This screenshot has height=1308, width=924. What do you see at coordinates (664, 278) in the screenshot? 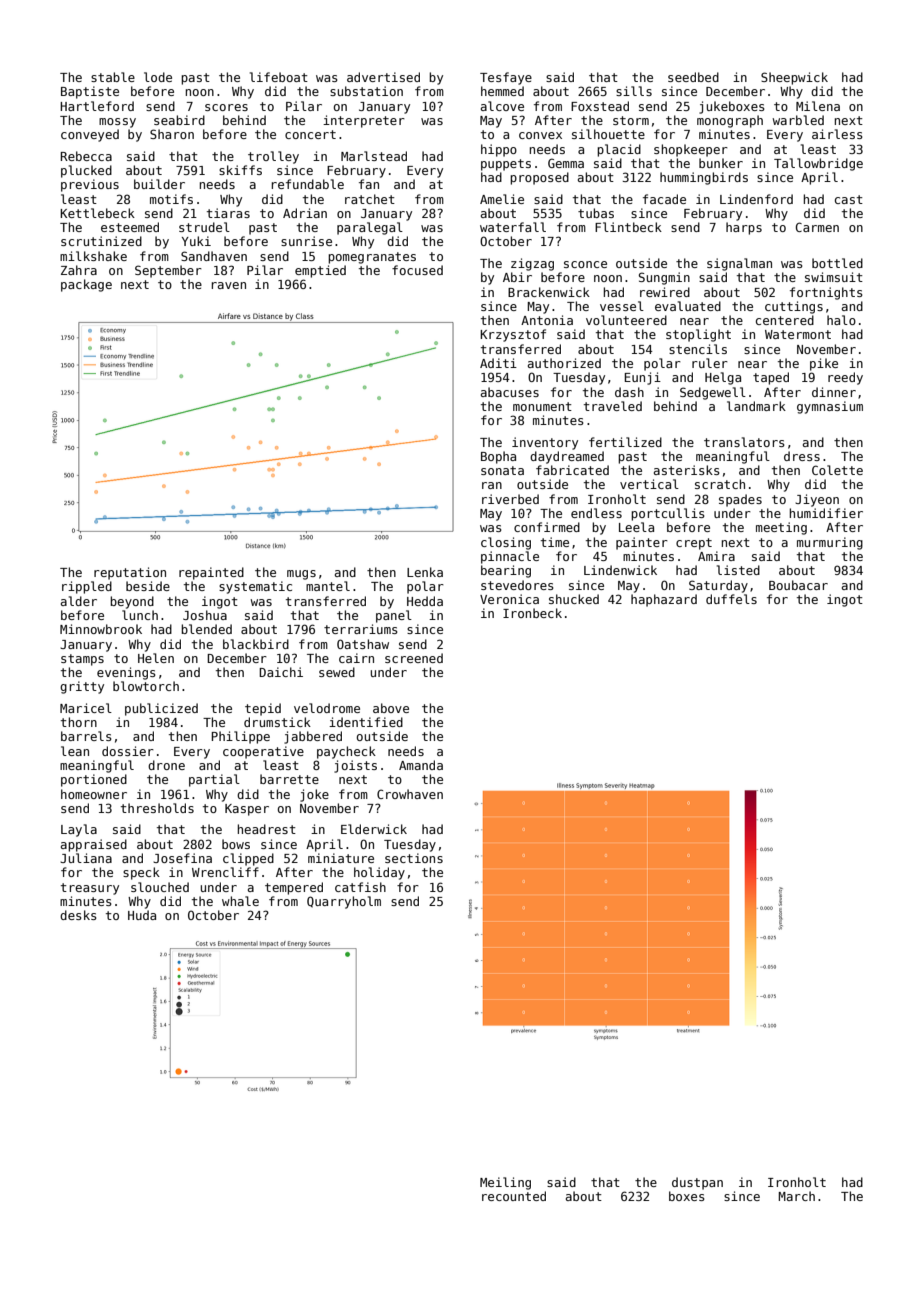
I see `Sungmin` at bounding box center [664, 278].
